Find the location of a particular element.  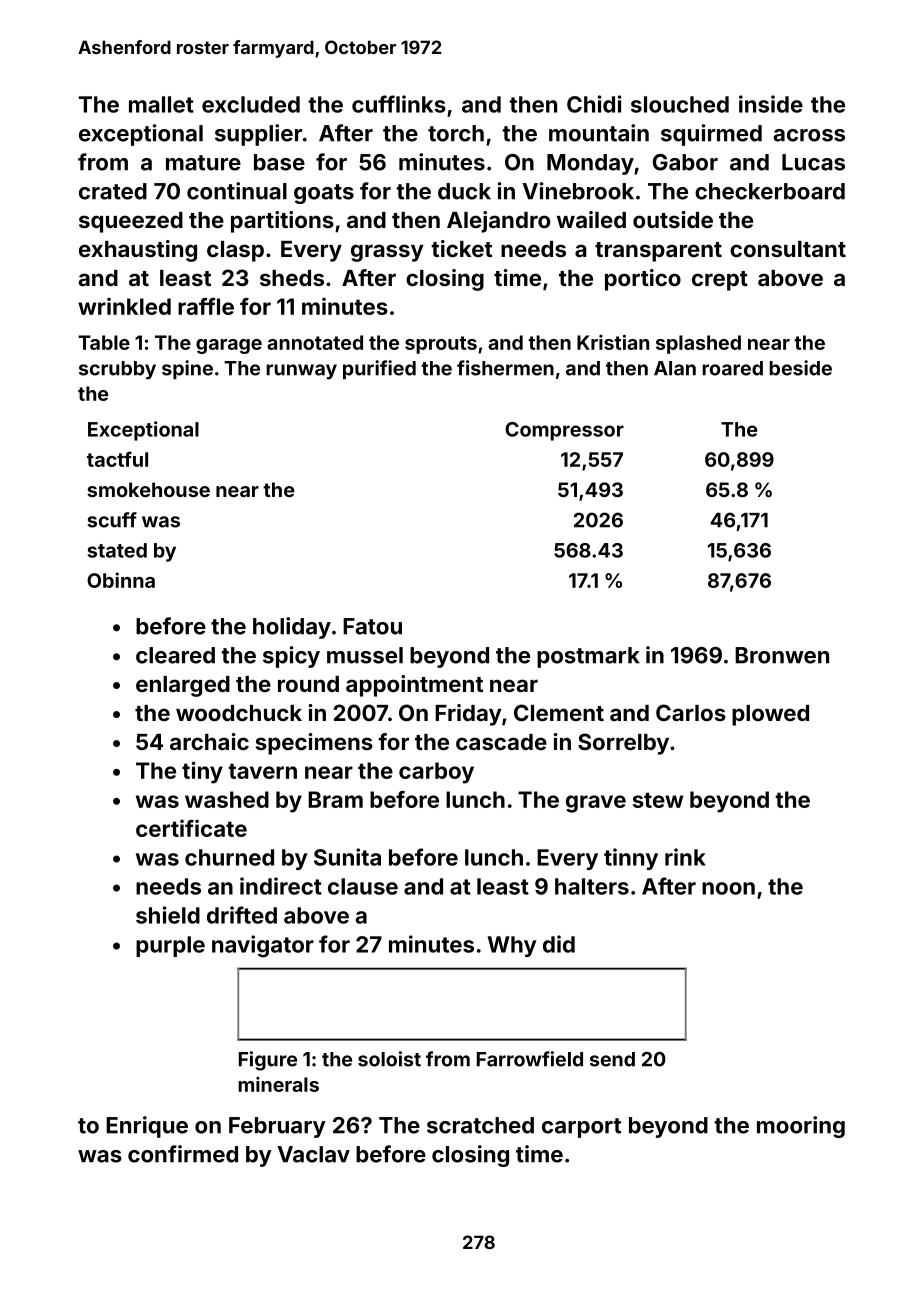

Bronwen is located at coordinates (782, 655).
